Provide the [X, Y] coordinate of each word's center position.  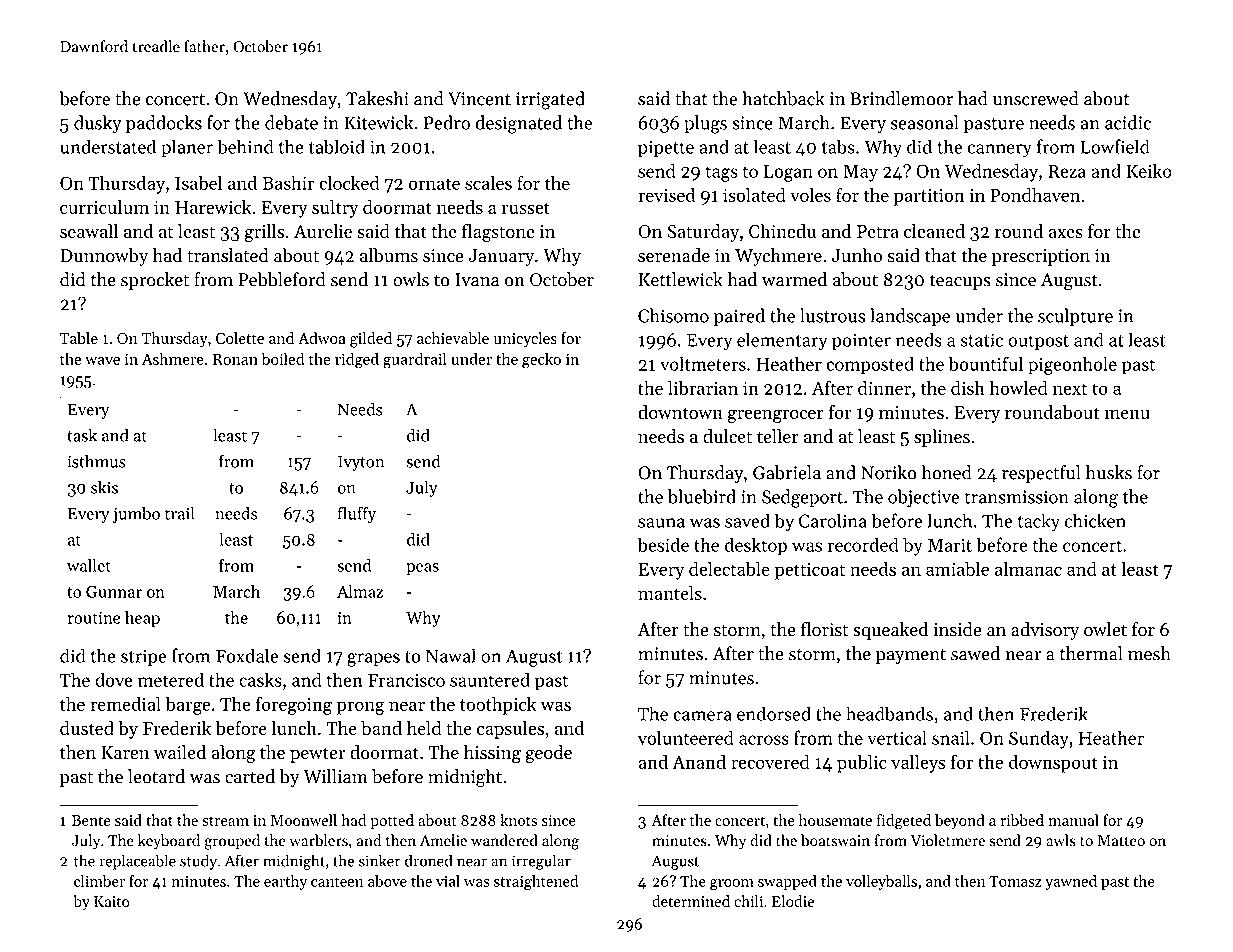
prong [360, 708]
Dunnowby [104, 257]
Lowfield [1115, 146]
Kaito [112, 901]
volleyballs [881, 882]
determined [691, 901]
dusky [98, 124]
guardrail [415, 360]
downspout [1053, 764]
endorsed [774, 713]
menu [1127, 414]
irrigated [550, 100]
